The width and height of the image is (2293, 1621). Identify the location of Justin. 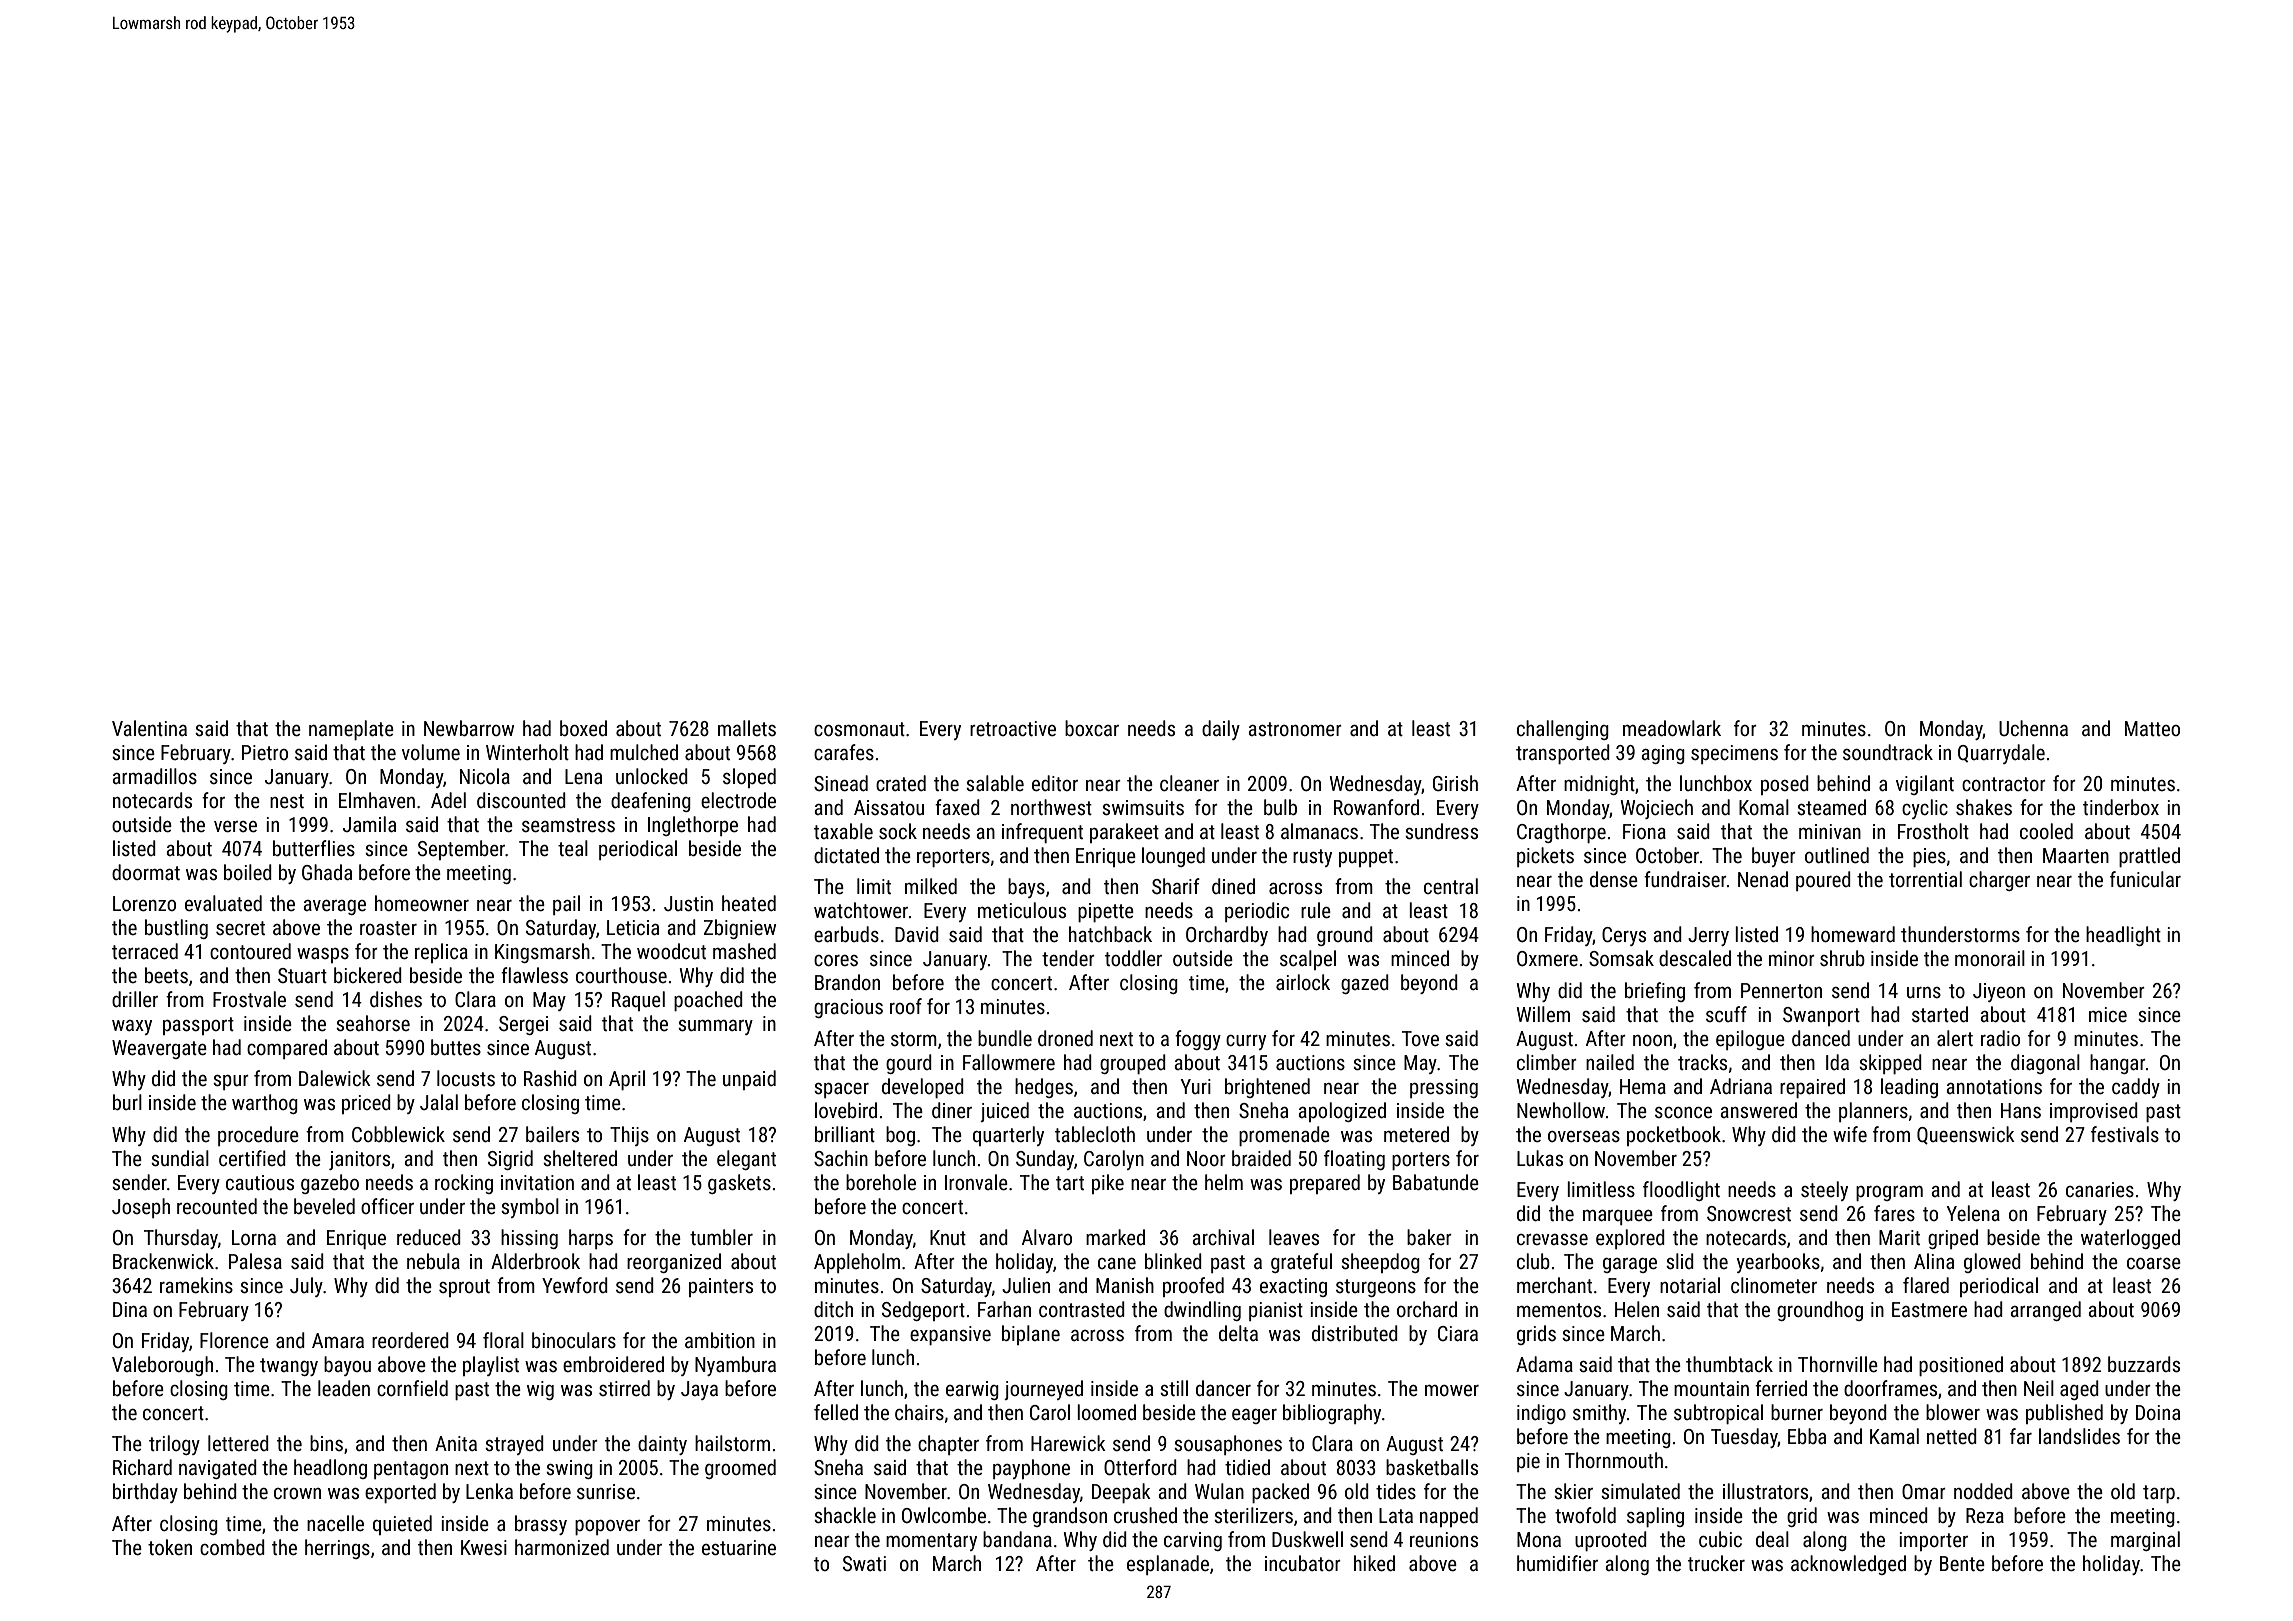
(688, 904).
